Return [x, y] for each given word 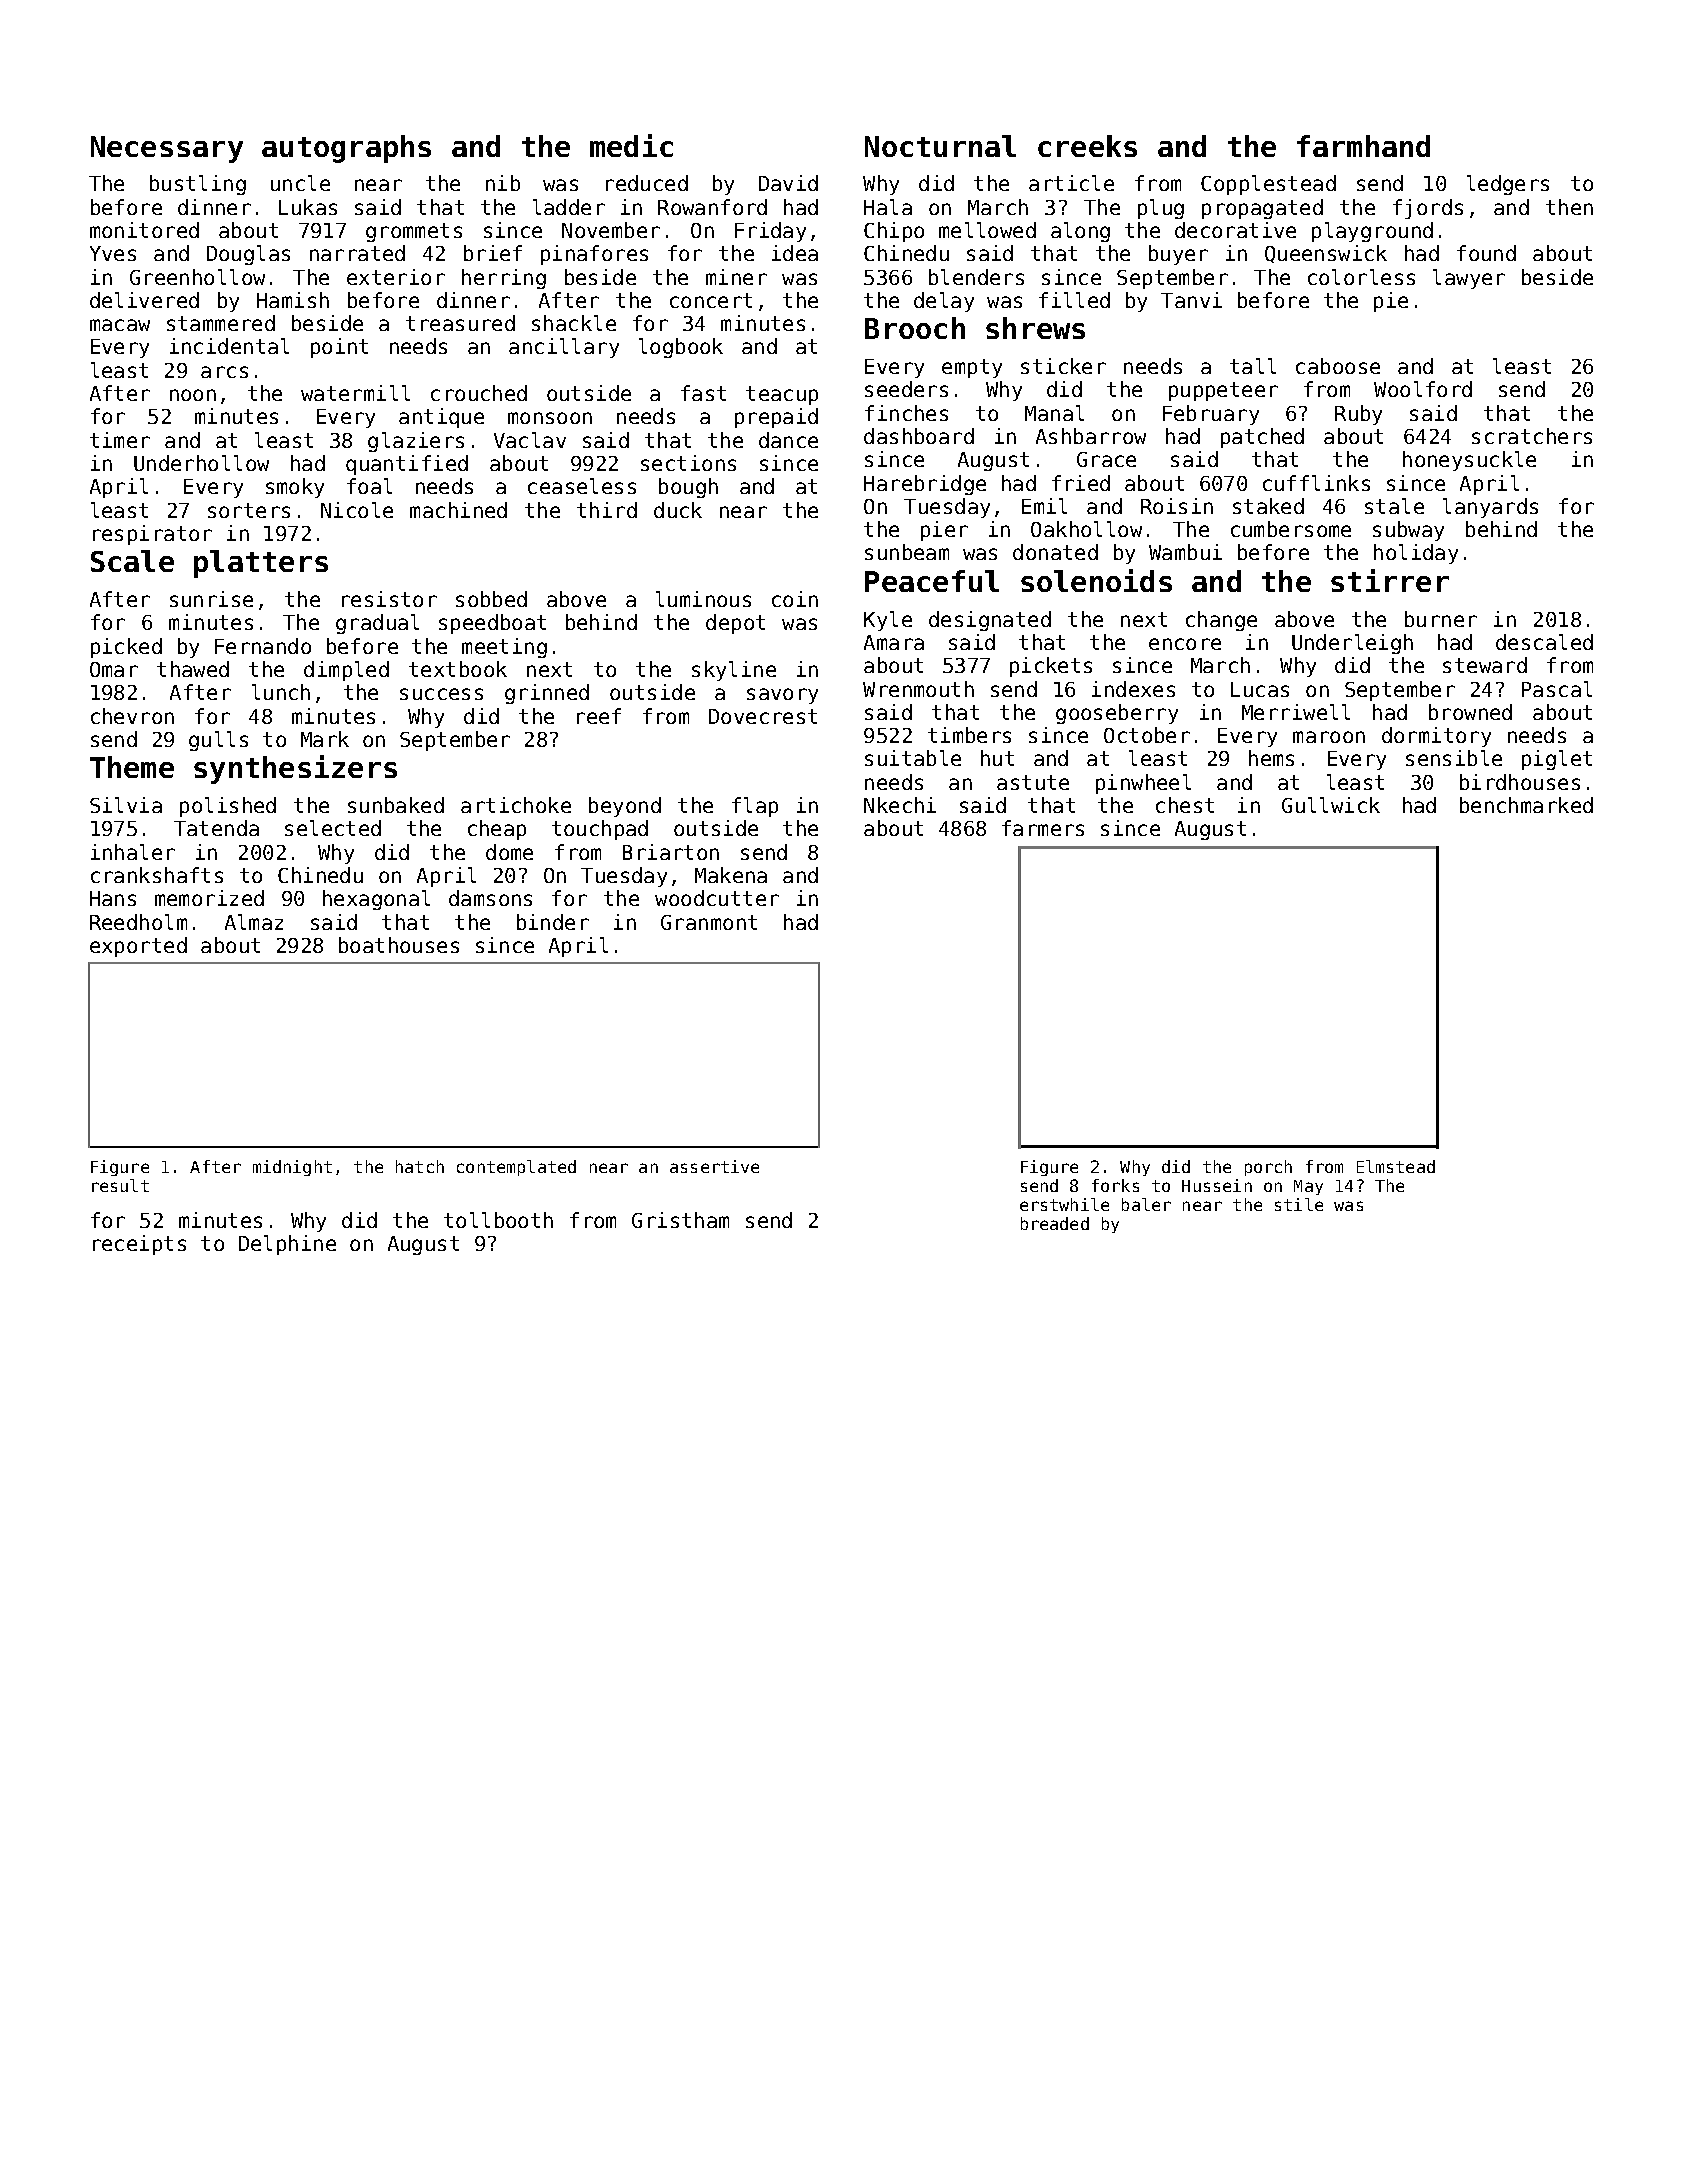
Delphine [287, 1245]
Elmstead [1396, 1166]
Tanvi [1191, 300]
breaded [1055, 1223]
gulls [218, 741]
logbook [681, 348]
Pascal [1557, 689]
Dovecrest [763, 716]
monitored [144, 230]
